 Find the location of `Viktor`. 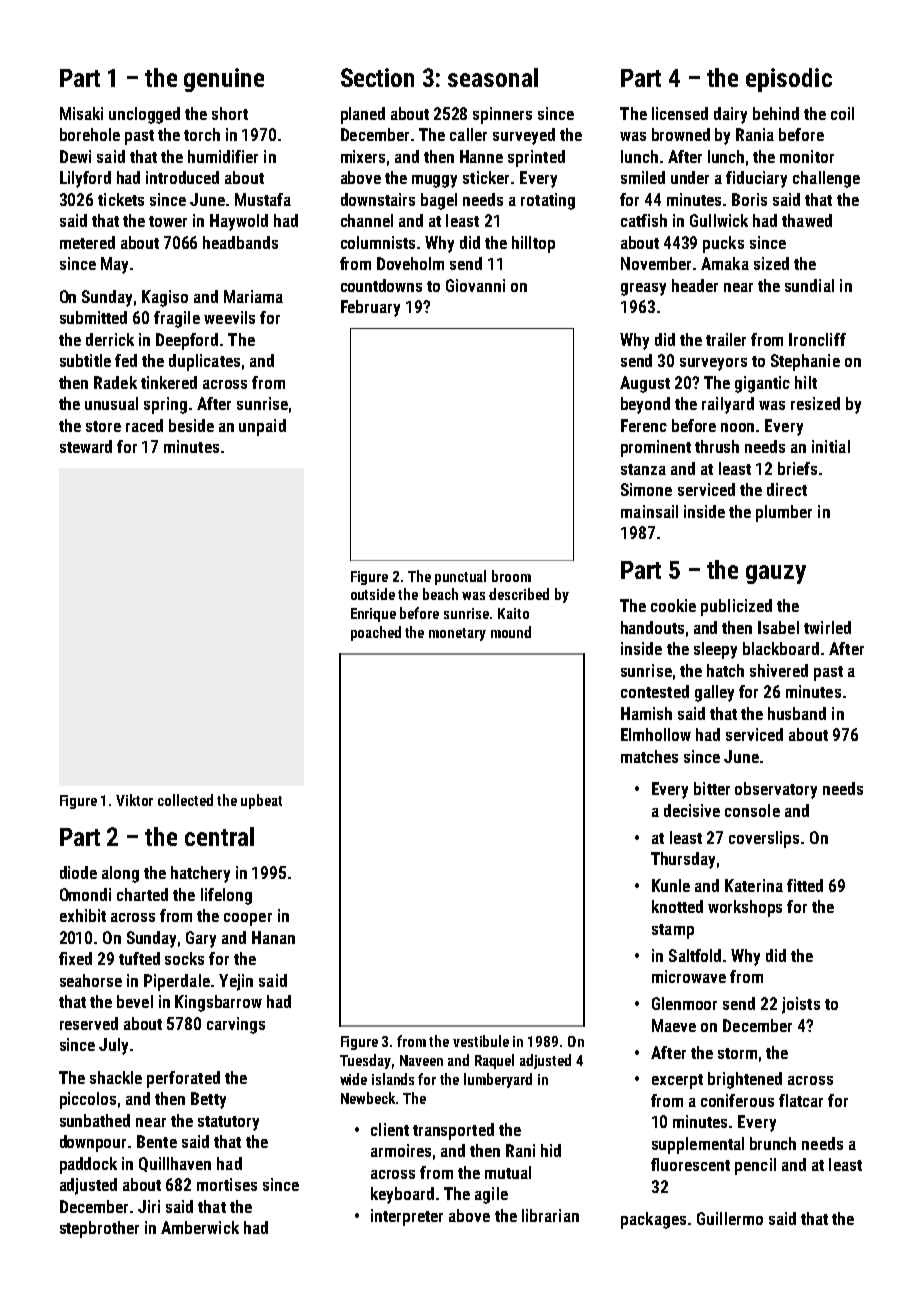

Viktor is located at coordinates (134, 800).
